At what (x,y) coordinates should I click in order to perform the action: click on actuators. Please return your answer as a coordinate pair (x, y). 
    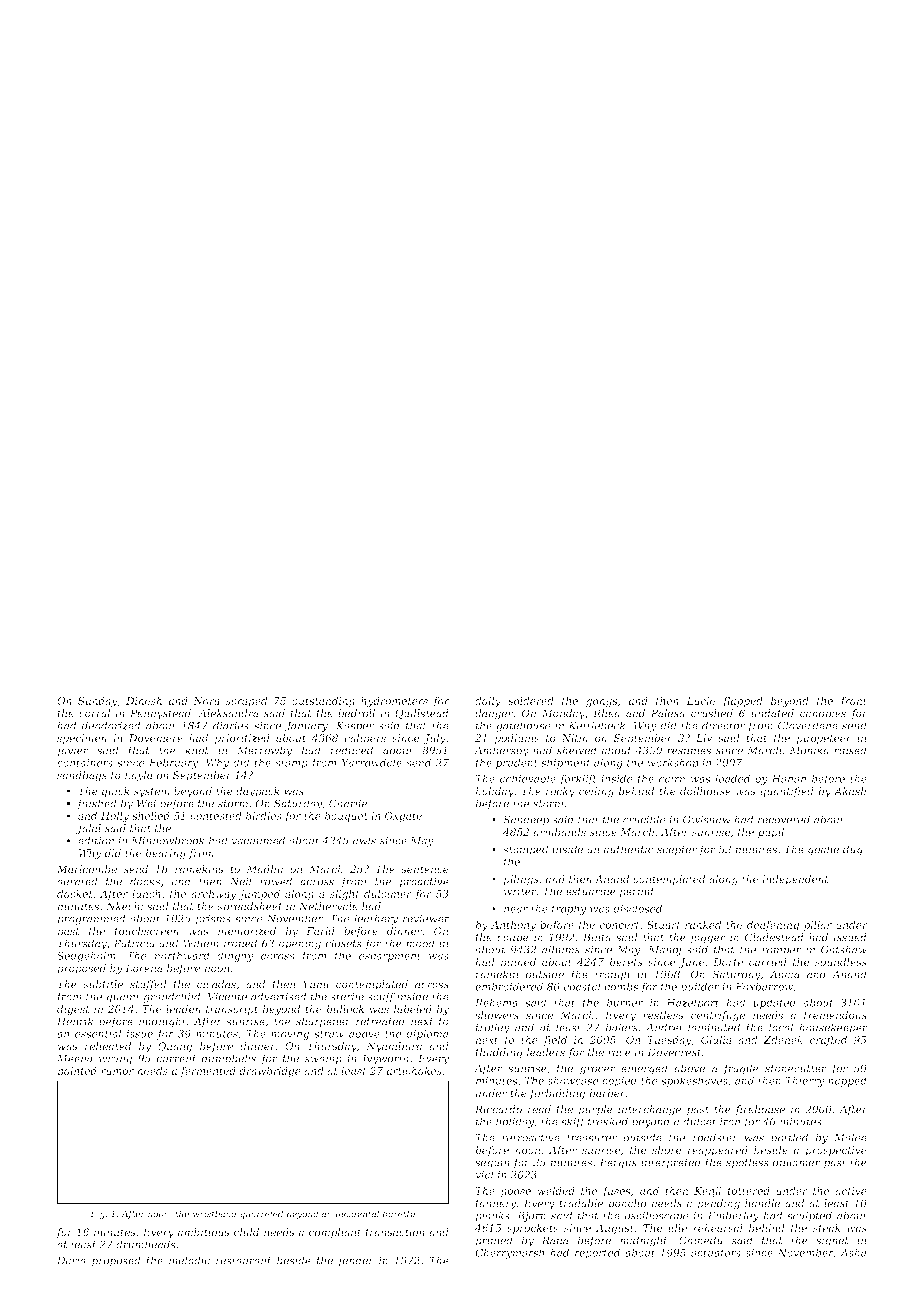
    Looking at the image, I should click on (716, 1253).
